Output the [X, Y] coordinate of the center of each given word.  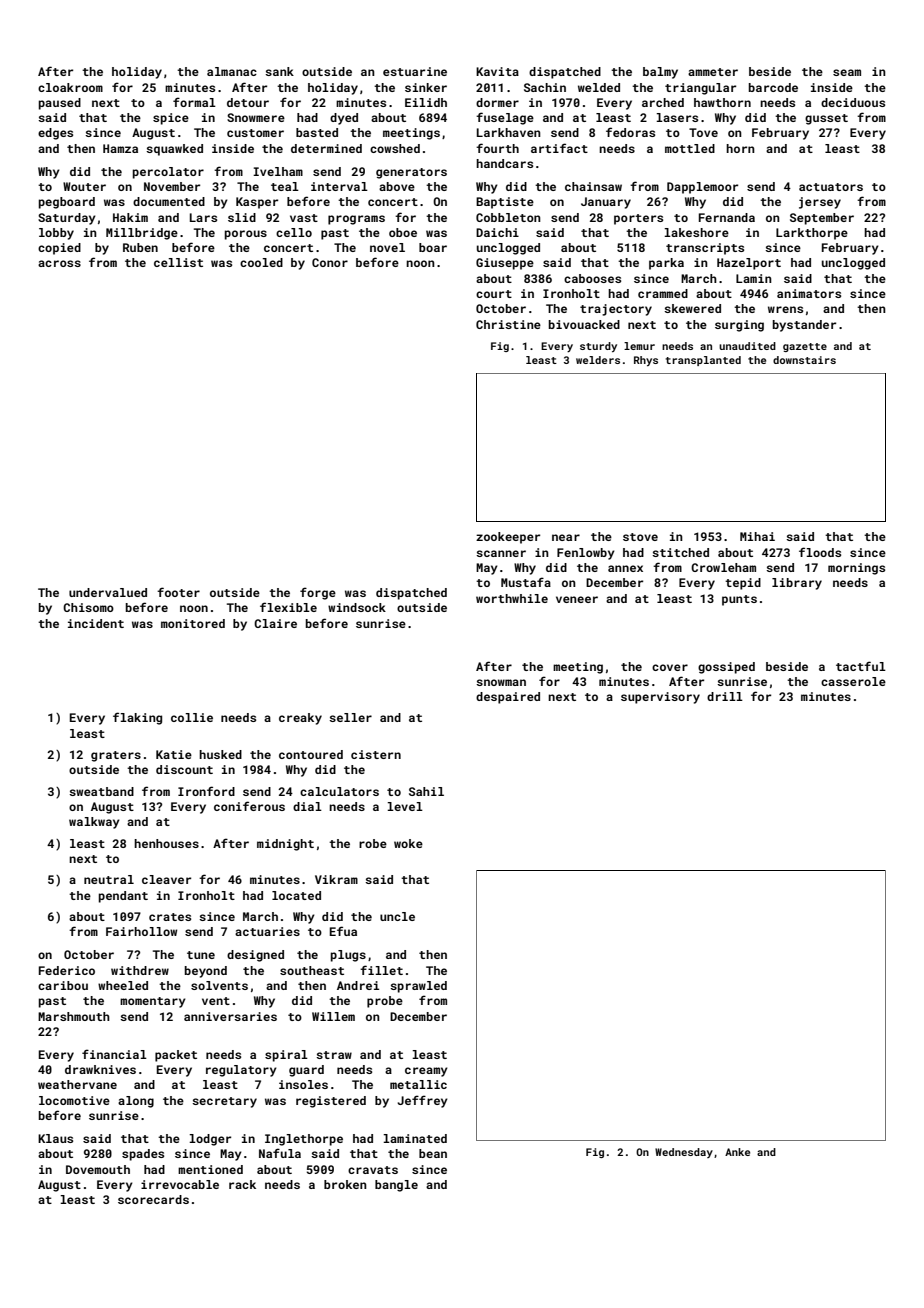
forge [318, 593]
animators [809, 293]
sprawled [418, 987]
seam [847, 72]
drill [725, 696]
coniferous [249, 806]
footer [178, 592]
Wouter [84, 186]
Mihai [757, 536]
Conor [330, 262]
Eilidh [426, 102]
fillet [381, 970]
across [59, 263]
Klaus [55, 1138]
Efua [343, 931]
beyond [206, 972]
